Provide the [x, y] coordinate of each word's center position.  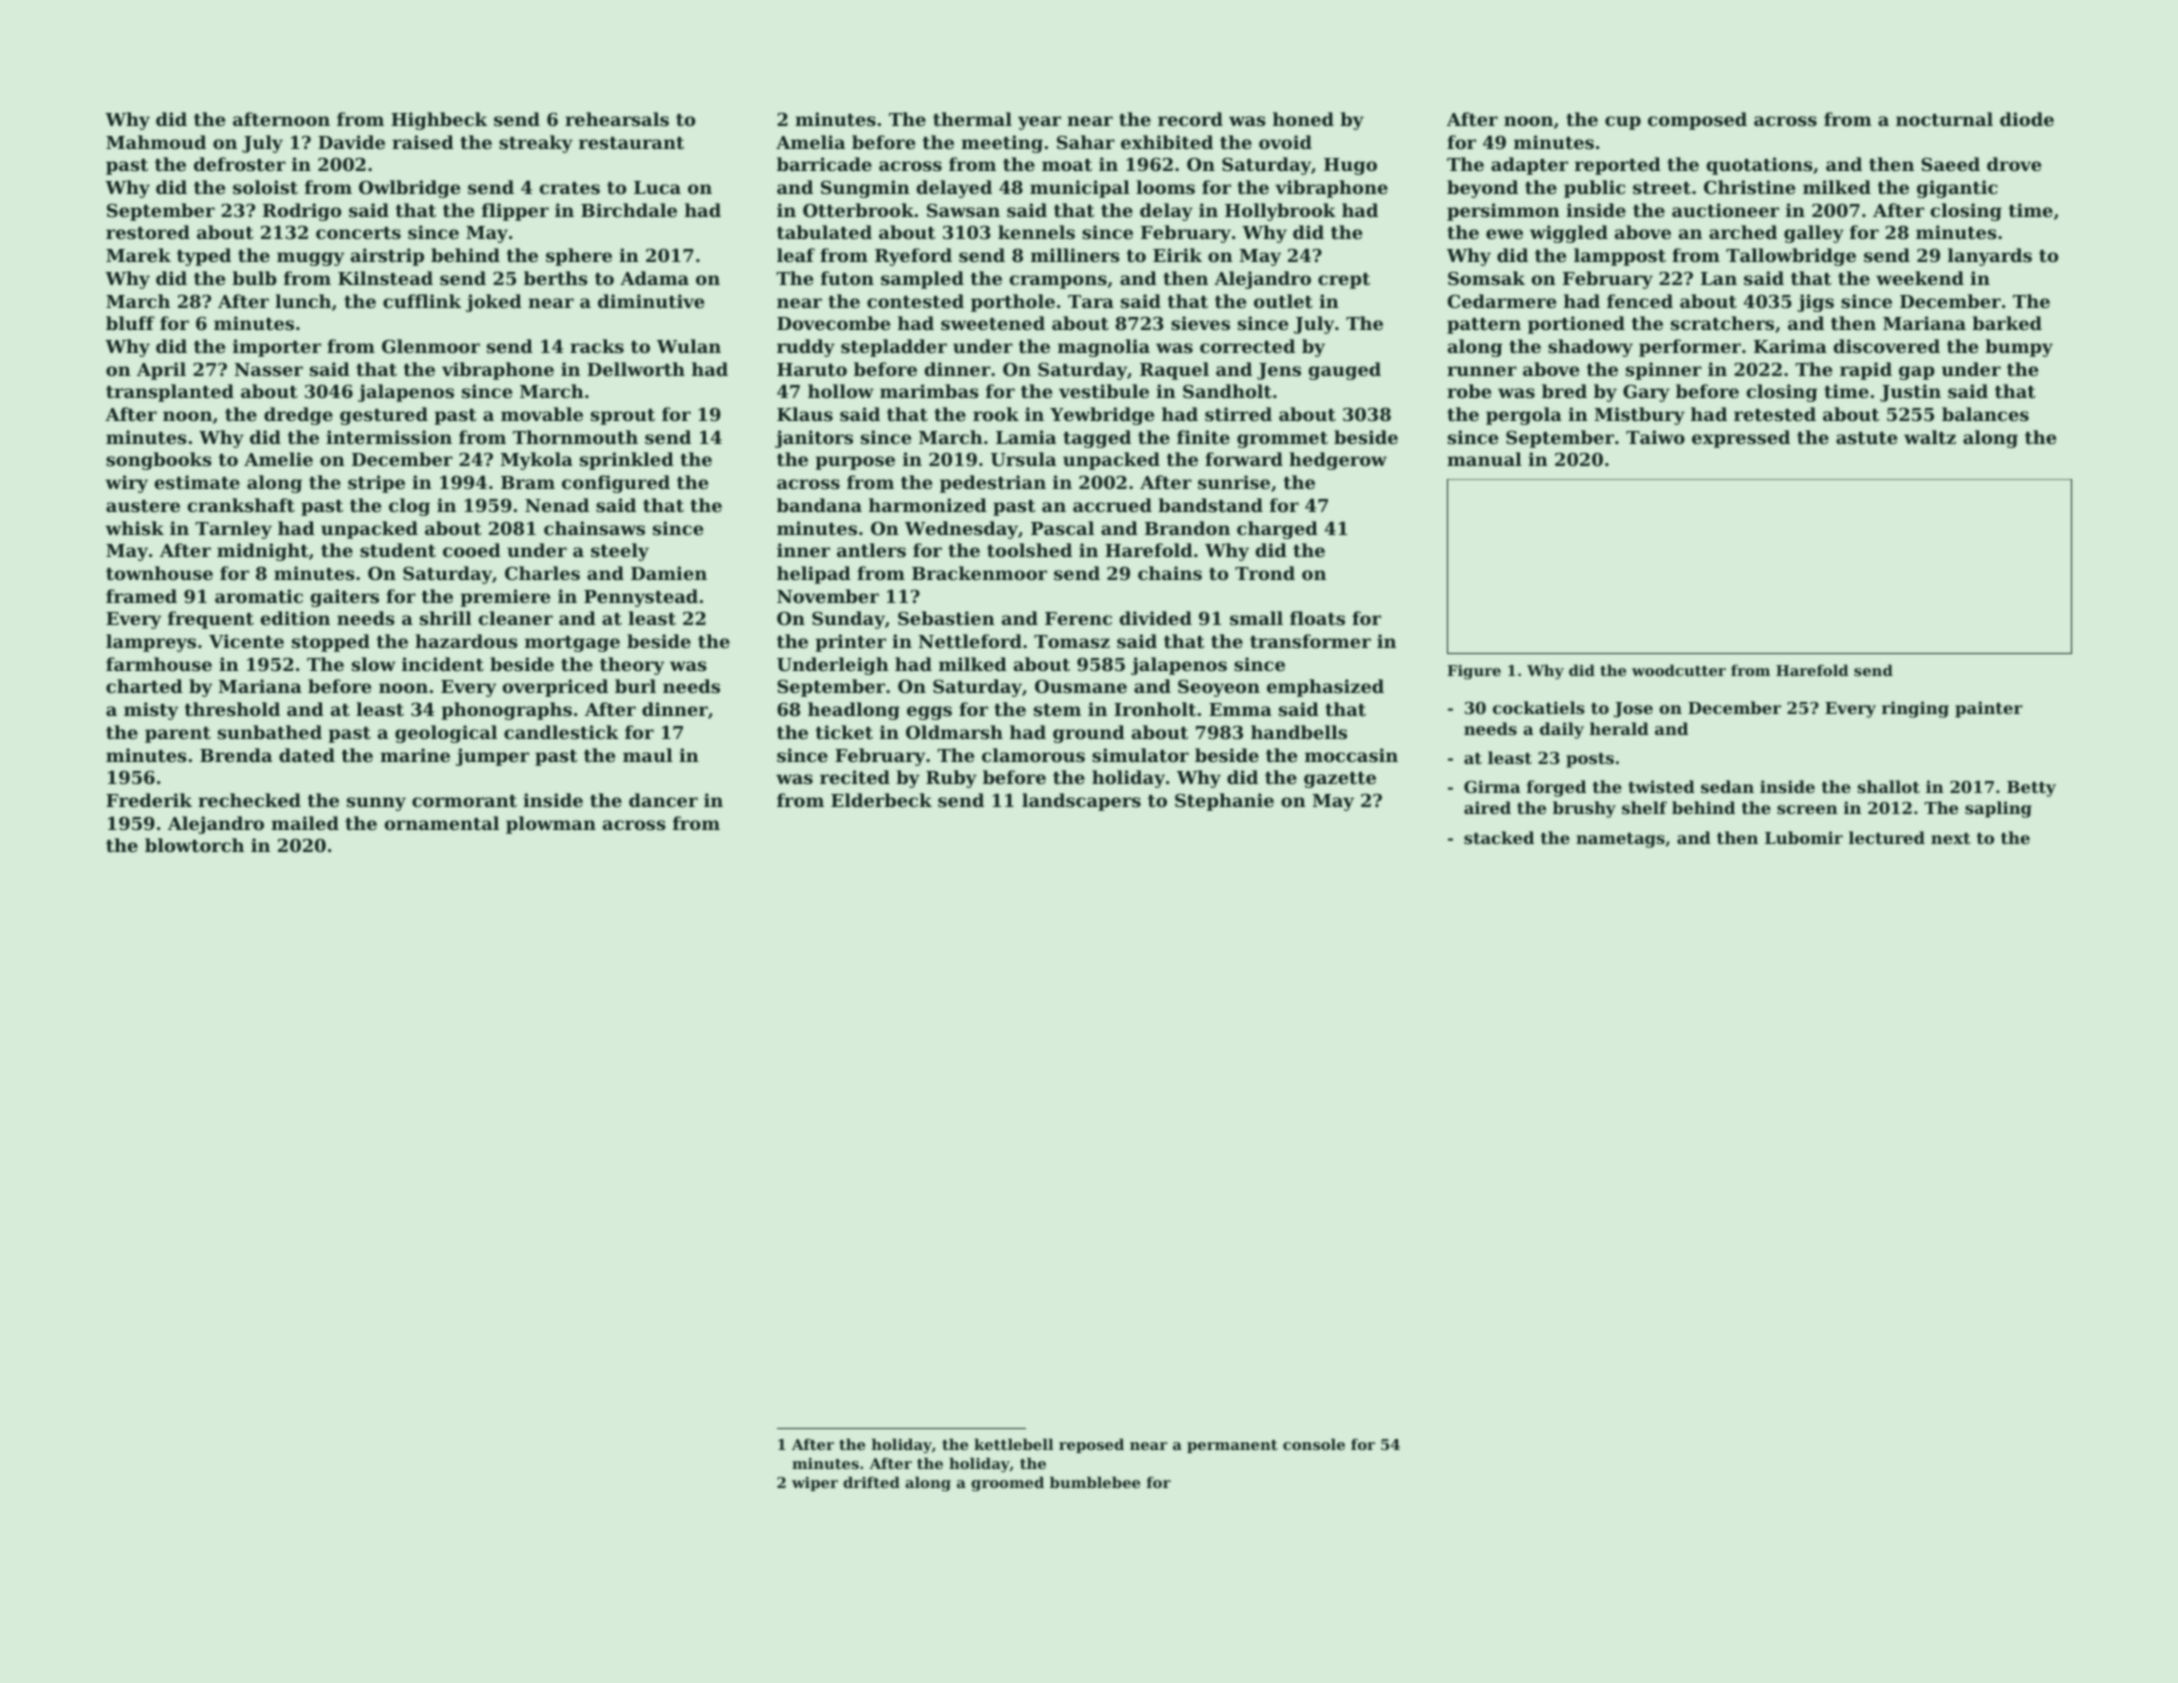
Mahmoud [156, 142]
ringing [1915, 709]
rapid [1866, 371]
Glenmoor [431, 346]
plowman [551, 825]
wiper [815, 1484]
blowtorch [194, 845]
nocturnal [1944, 119]
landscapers [1081, 802]
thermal [972, 119]
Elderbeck [881, 800]
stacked [1499, 837]
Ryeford [913, 257]
